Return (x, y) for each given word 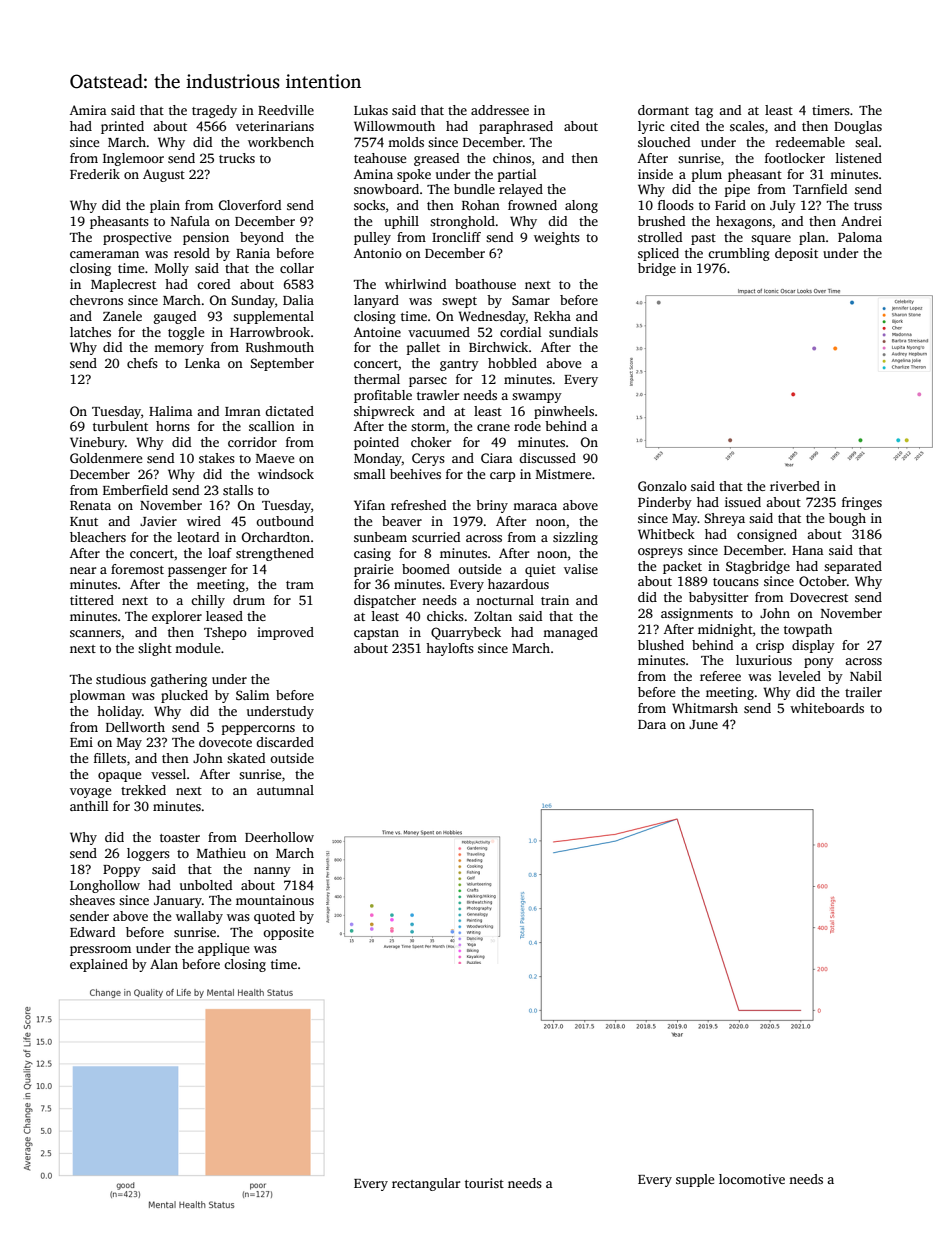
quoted (274, 917)
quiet (540, 570)
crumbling (739, 254)
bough (847, 519)
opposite (288, 933)
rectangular (426, 1184)
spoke (414, 175)
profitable (383, 396)
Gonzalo (662, 486)
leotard (198, 537)
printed (122, 127)
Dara (652, 724)
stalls (238, 490)
